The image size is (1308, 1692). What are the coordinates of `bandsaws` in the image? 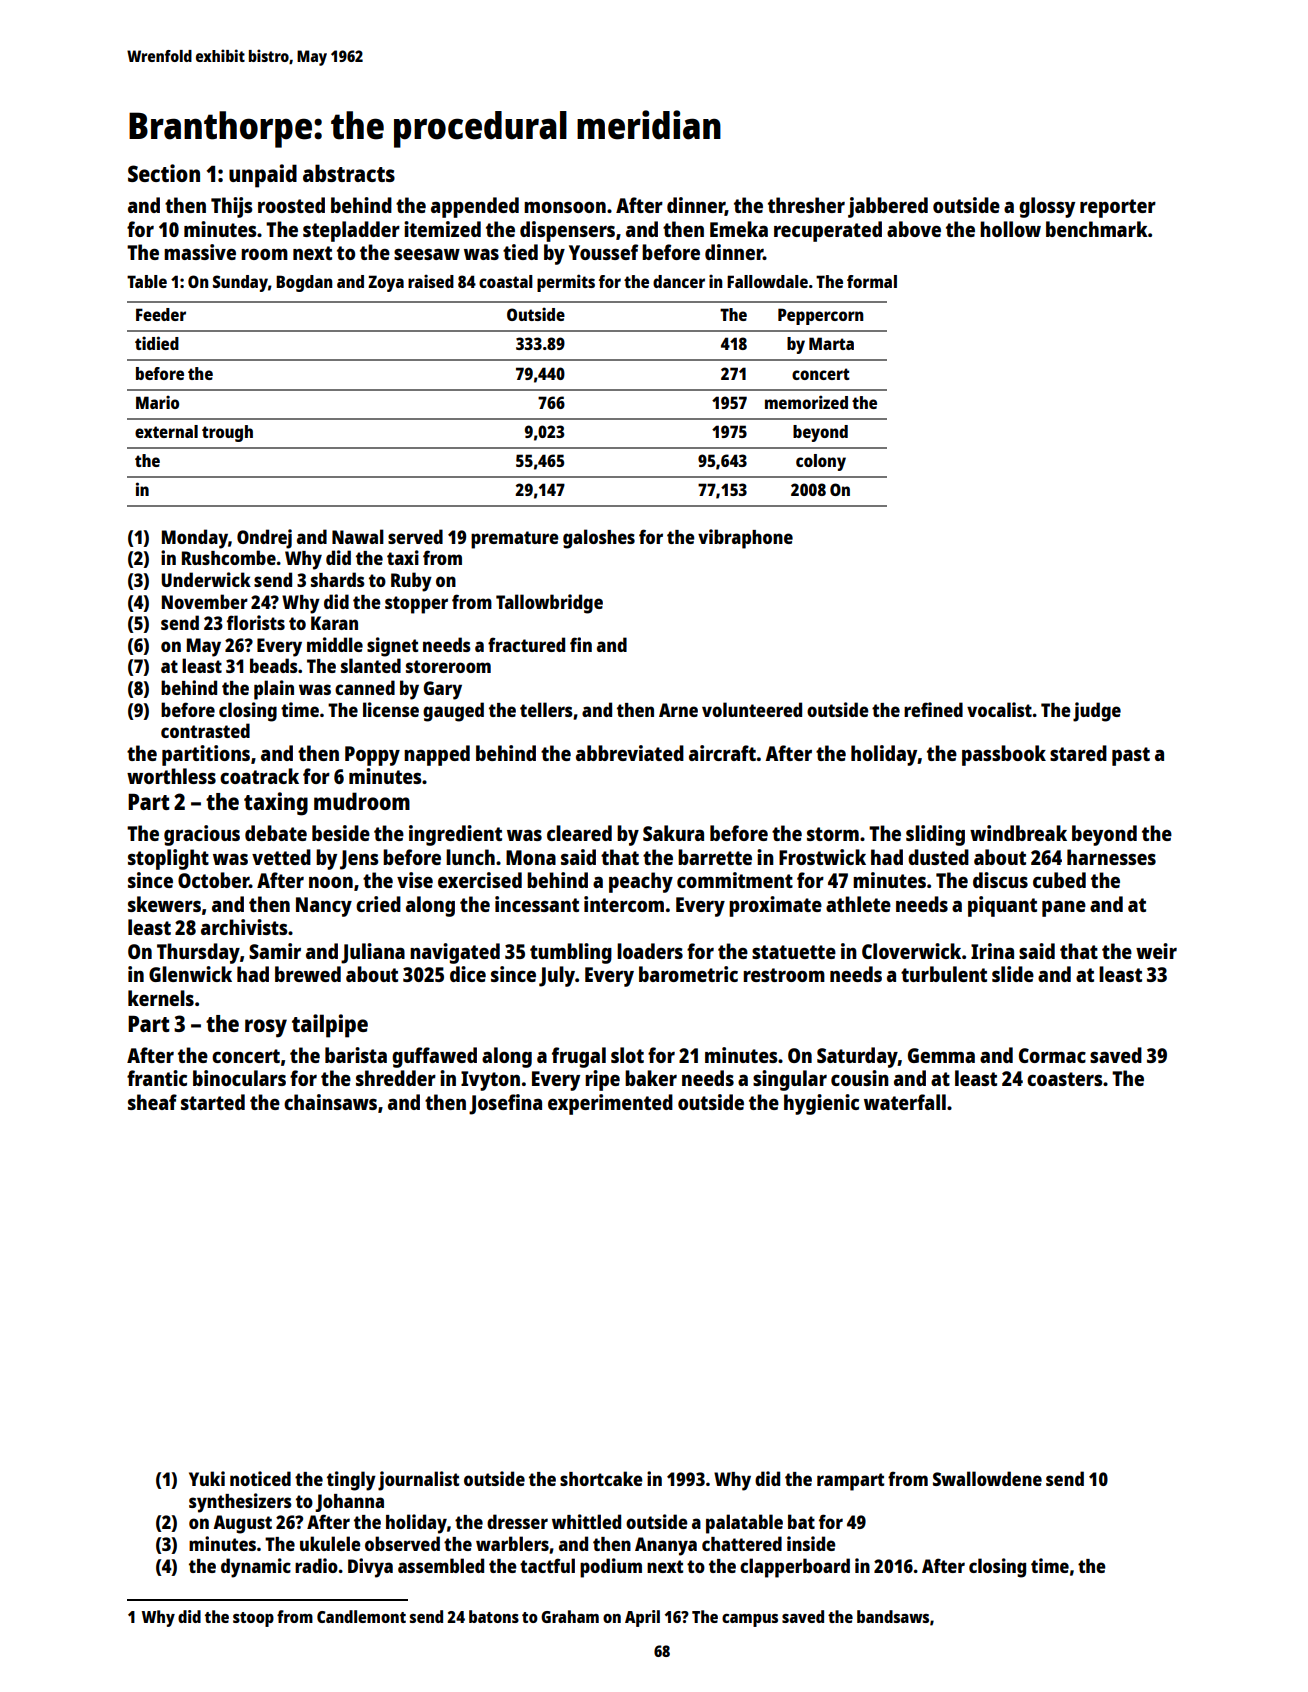 It's located at (893, 1616).
